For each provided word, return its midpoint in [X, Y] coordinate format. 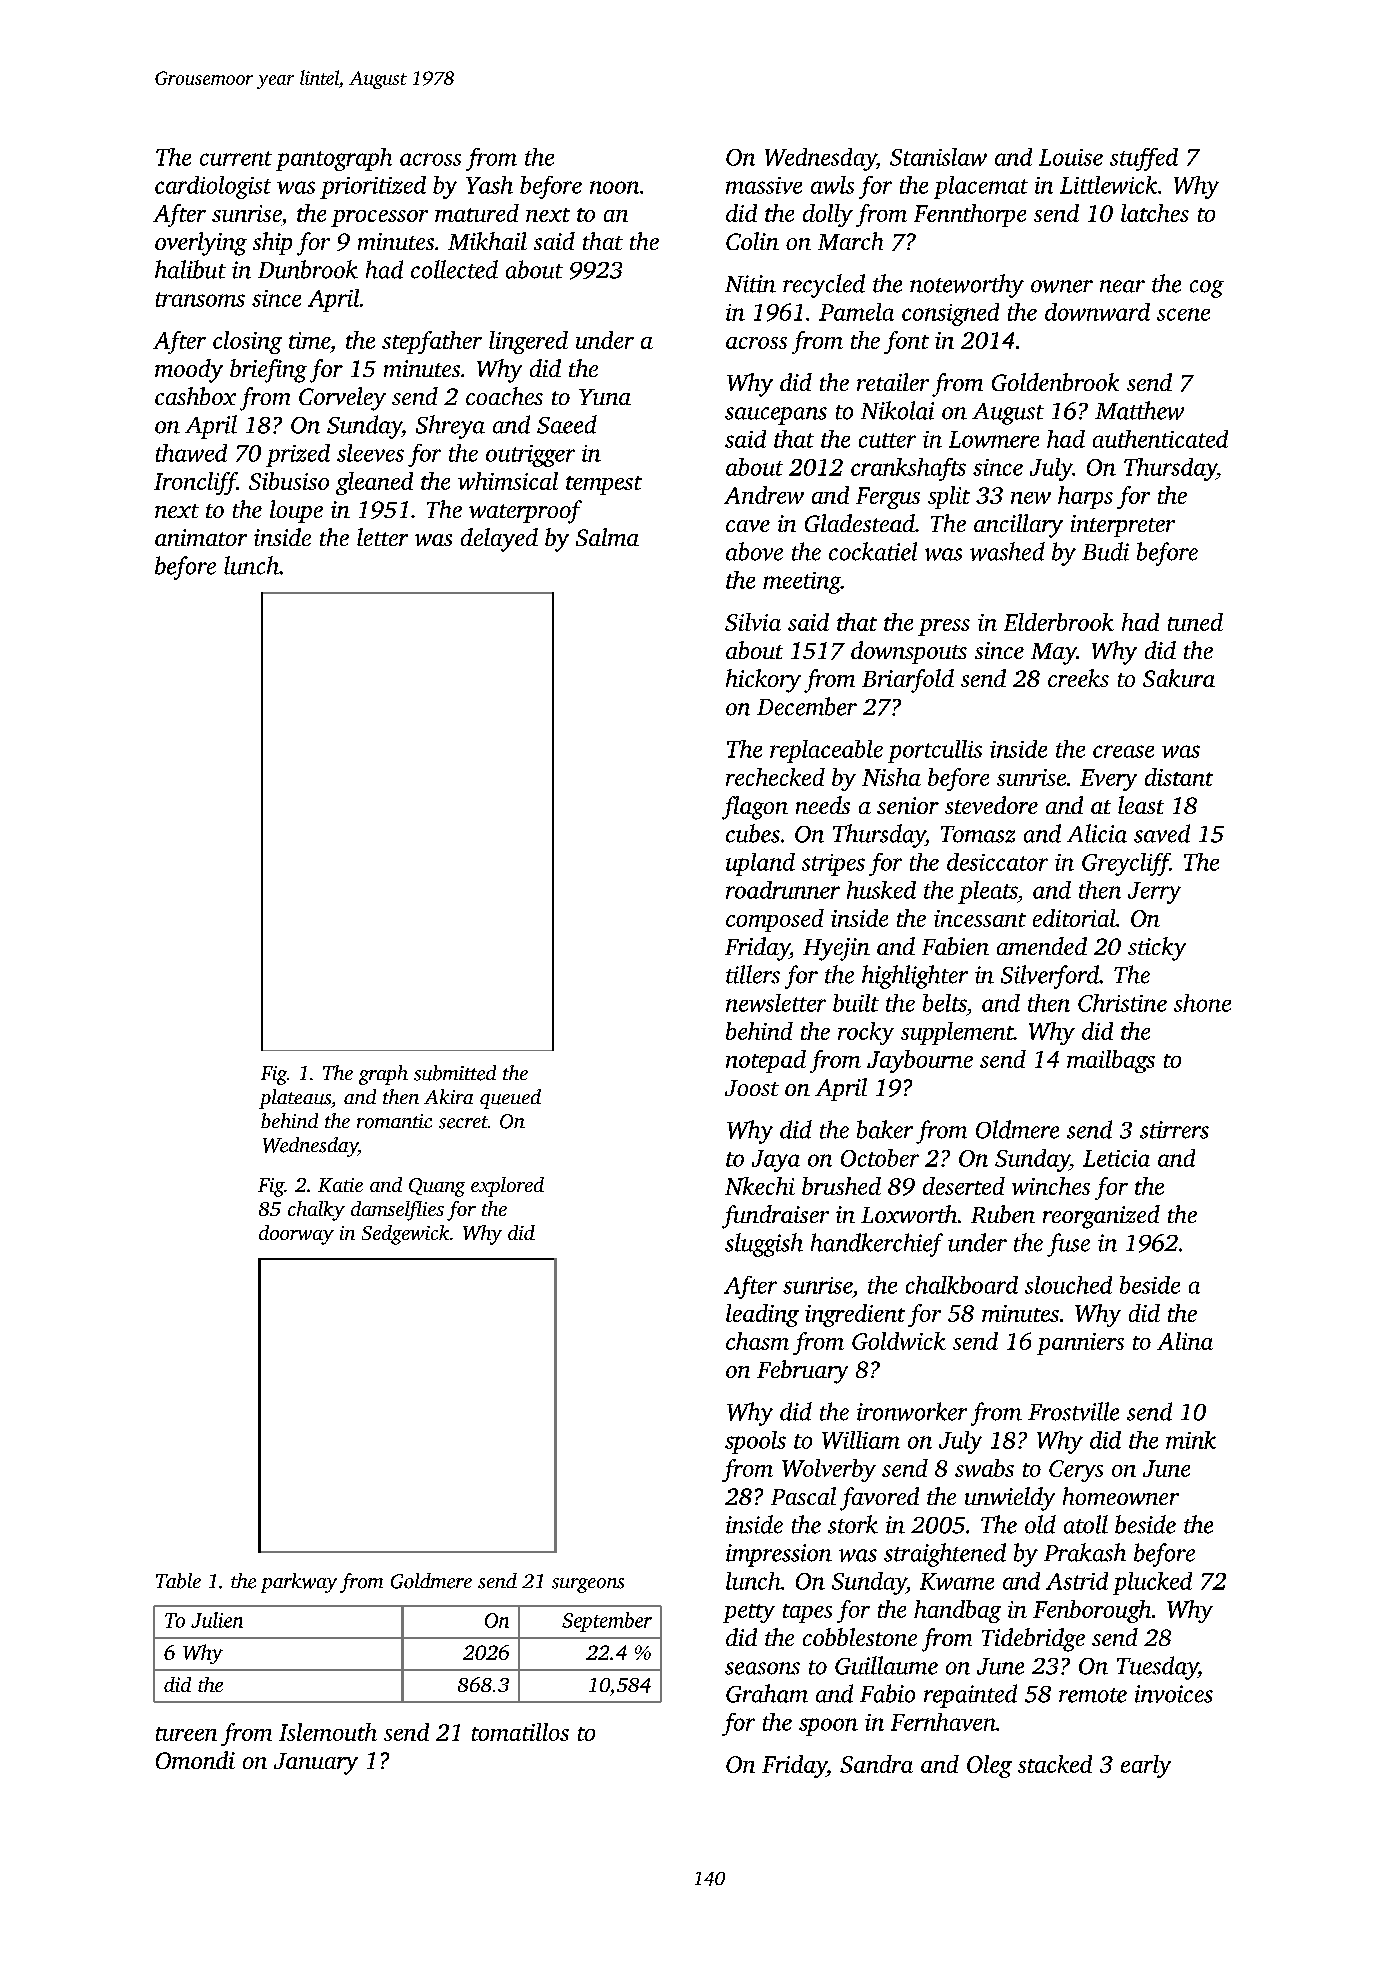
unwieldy [1010, 1499]
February [802, 1372]
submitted [455, 1073]
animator [201, 537]
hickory [763, 681]
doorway [296, 1235]
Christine [1122, 1003]
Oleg [989, 1766]
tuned [1195, 622]
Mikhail [487, 241]
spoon [828, 1727]
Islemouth [328, 1732]
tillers [753, 974]
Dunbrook [308, 269]
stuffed [1144, 159]
